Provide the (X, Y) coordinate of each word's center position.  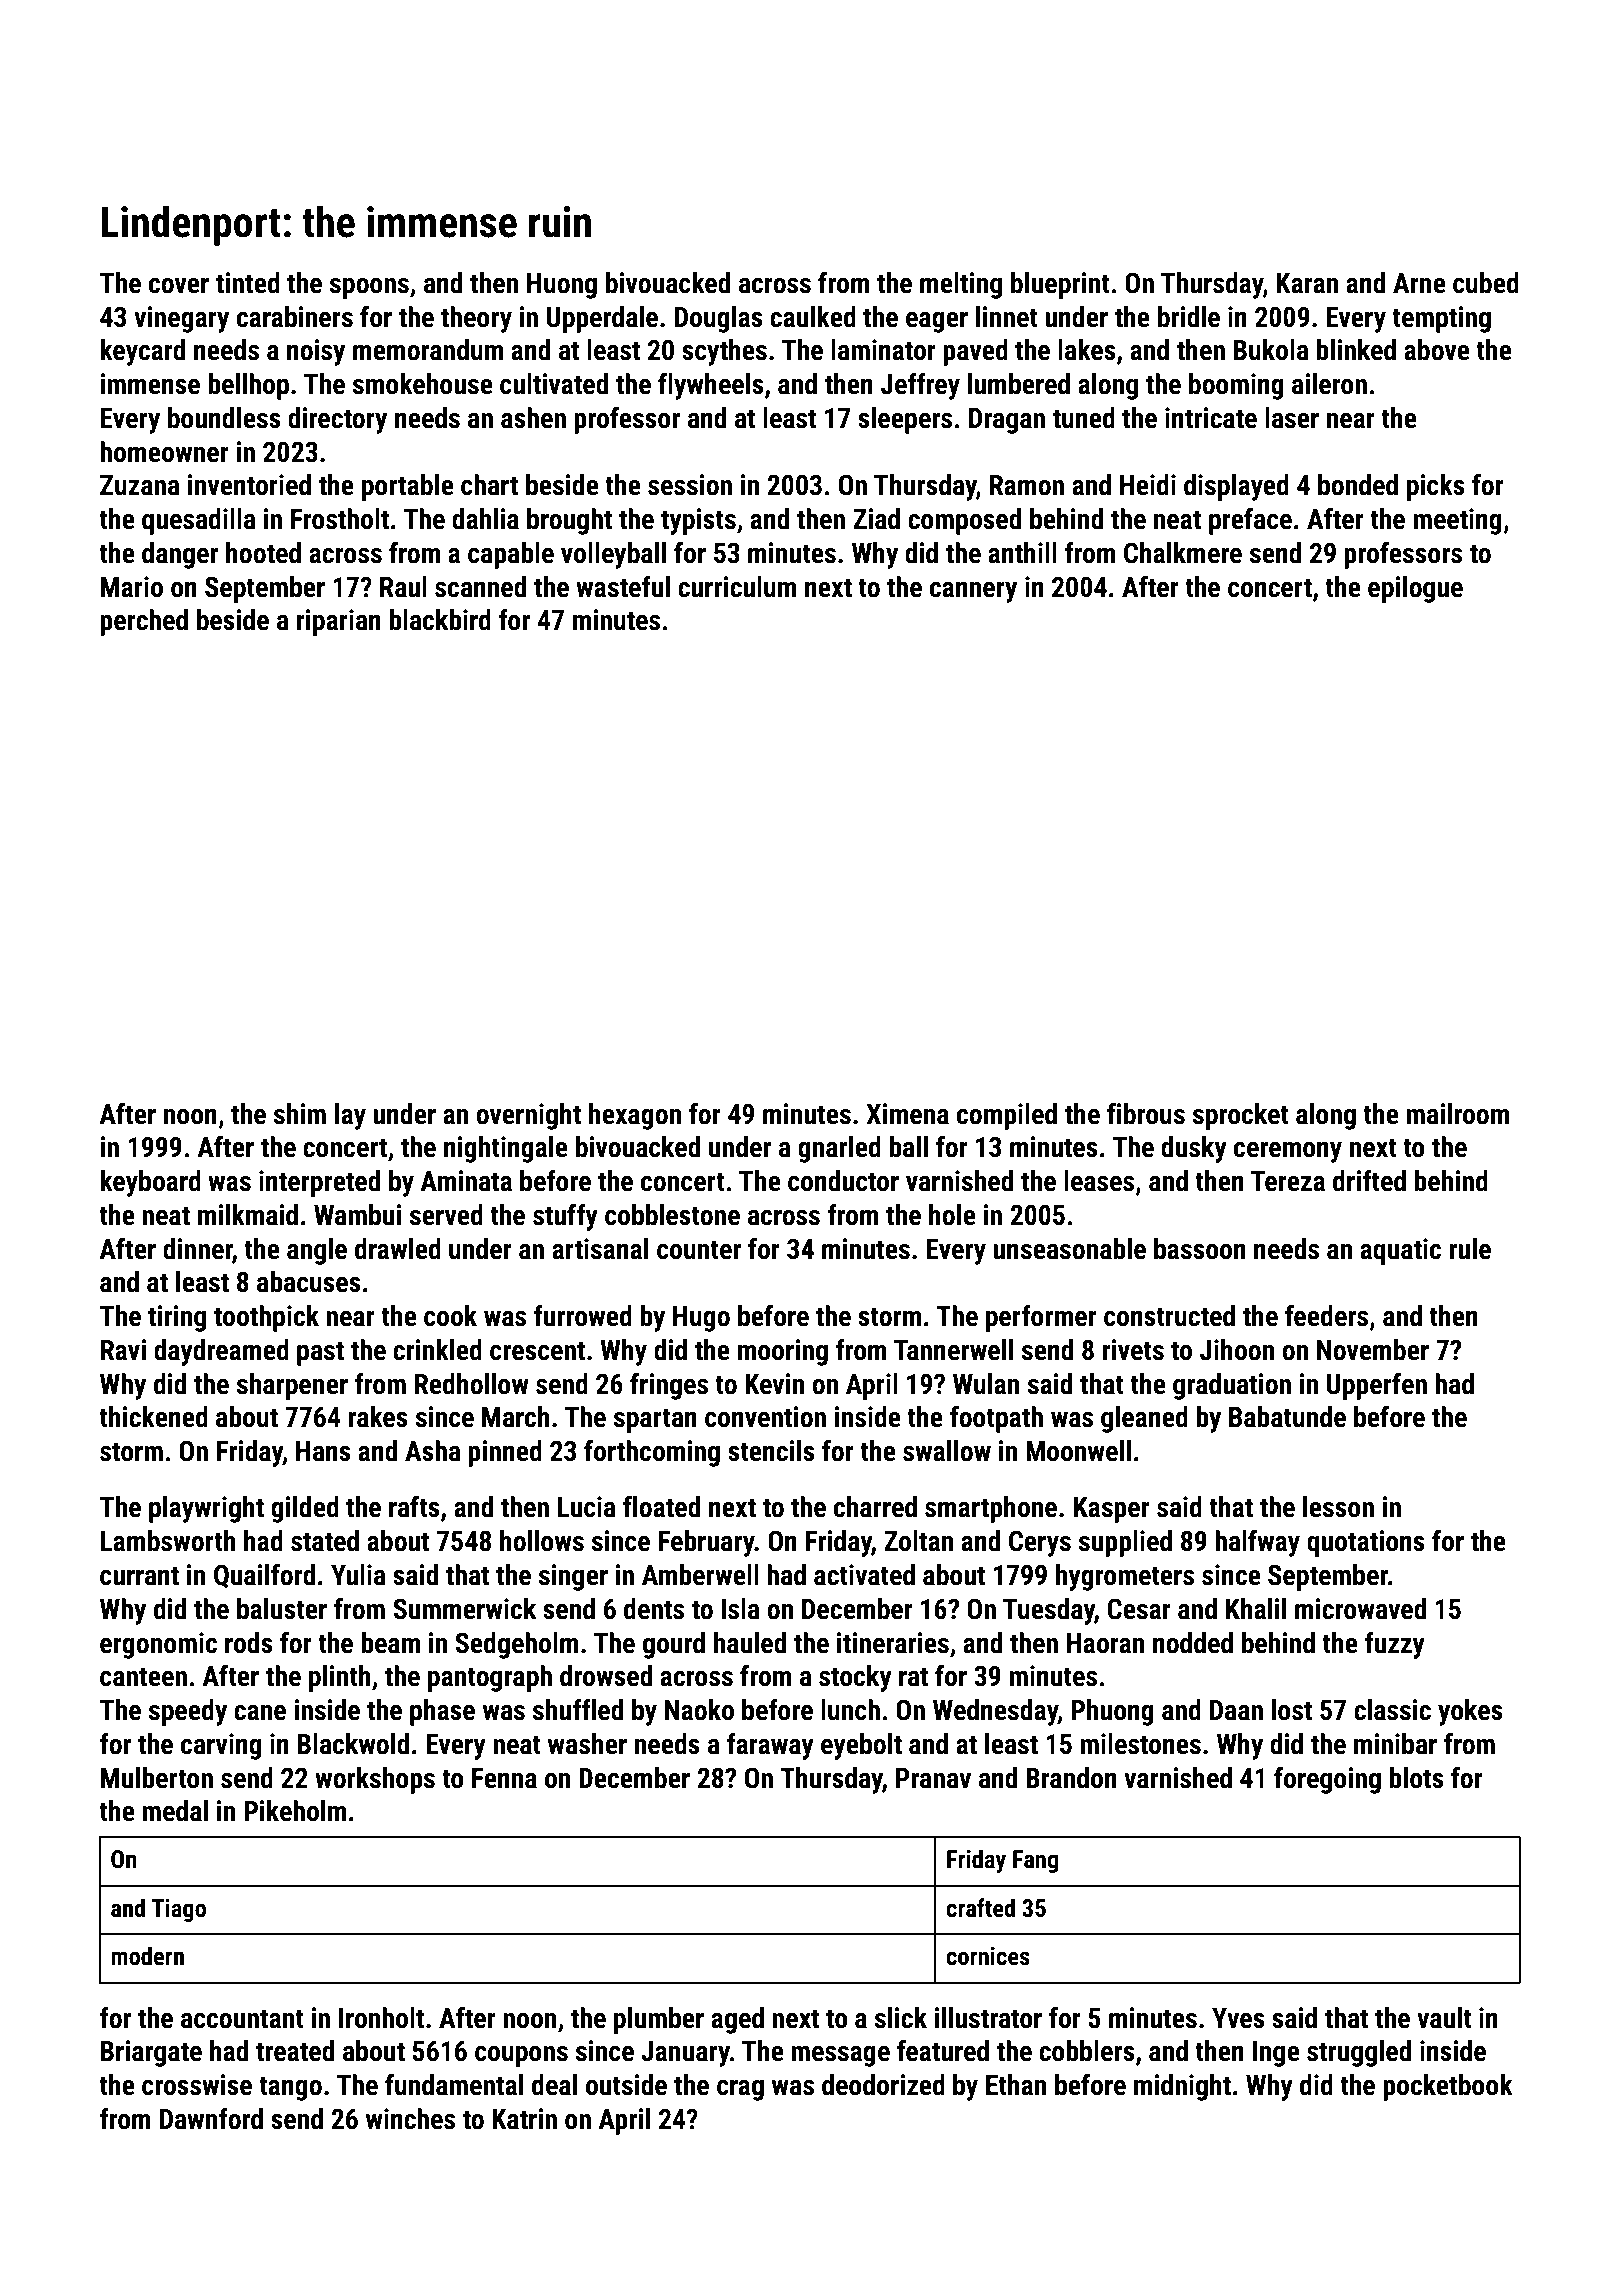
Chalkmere (1183, 553)
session (690, 485)
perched (144, 622)
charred (875, 1507)
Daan (1236, 1710)
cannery (973, 592)
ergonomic (158, 1645)
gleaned (1144, 1419)
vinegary (181, 319)
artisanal (600, 1249)
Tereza (1288, 1181)
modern (147, 1956)
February (706, 1543)
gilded (305, 1509)
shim (300, 1114)
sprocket (1241, 1116)
